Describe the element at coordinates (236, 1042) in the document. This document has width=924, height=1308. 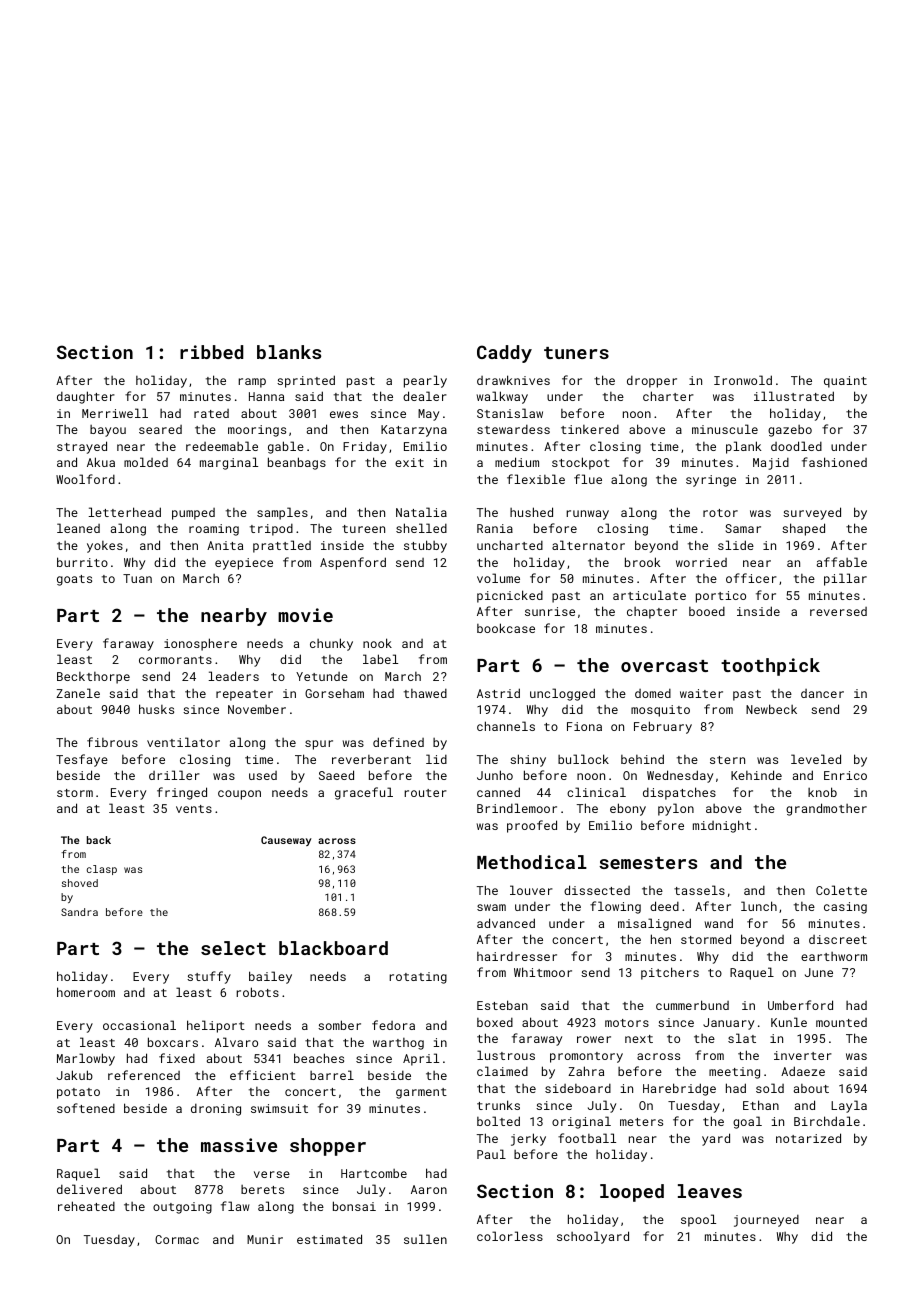
I see `Alvaro` at that location.
